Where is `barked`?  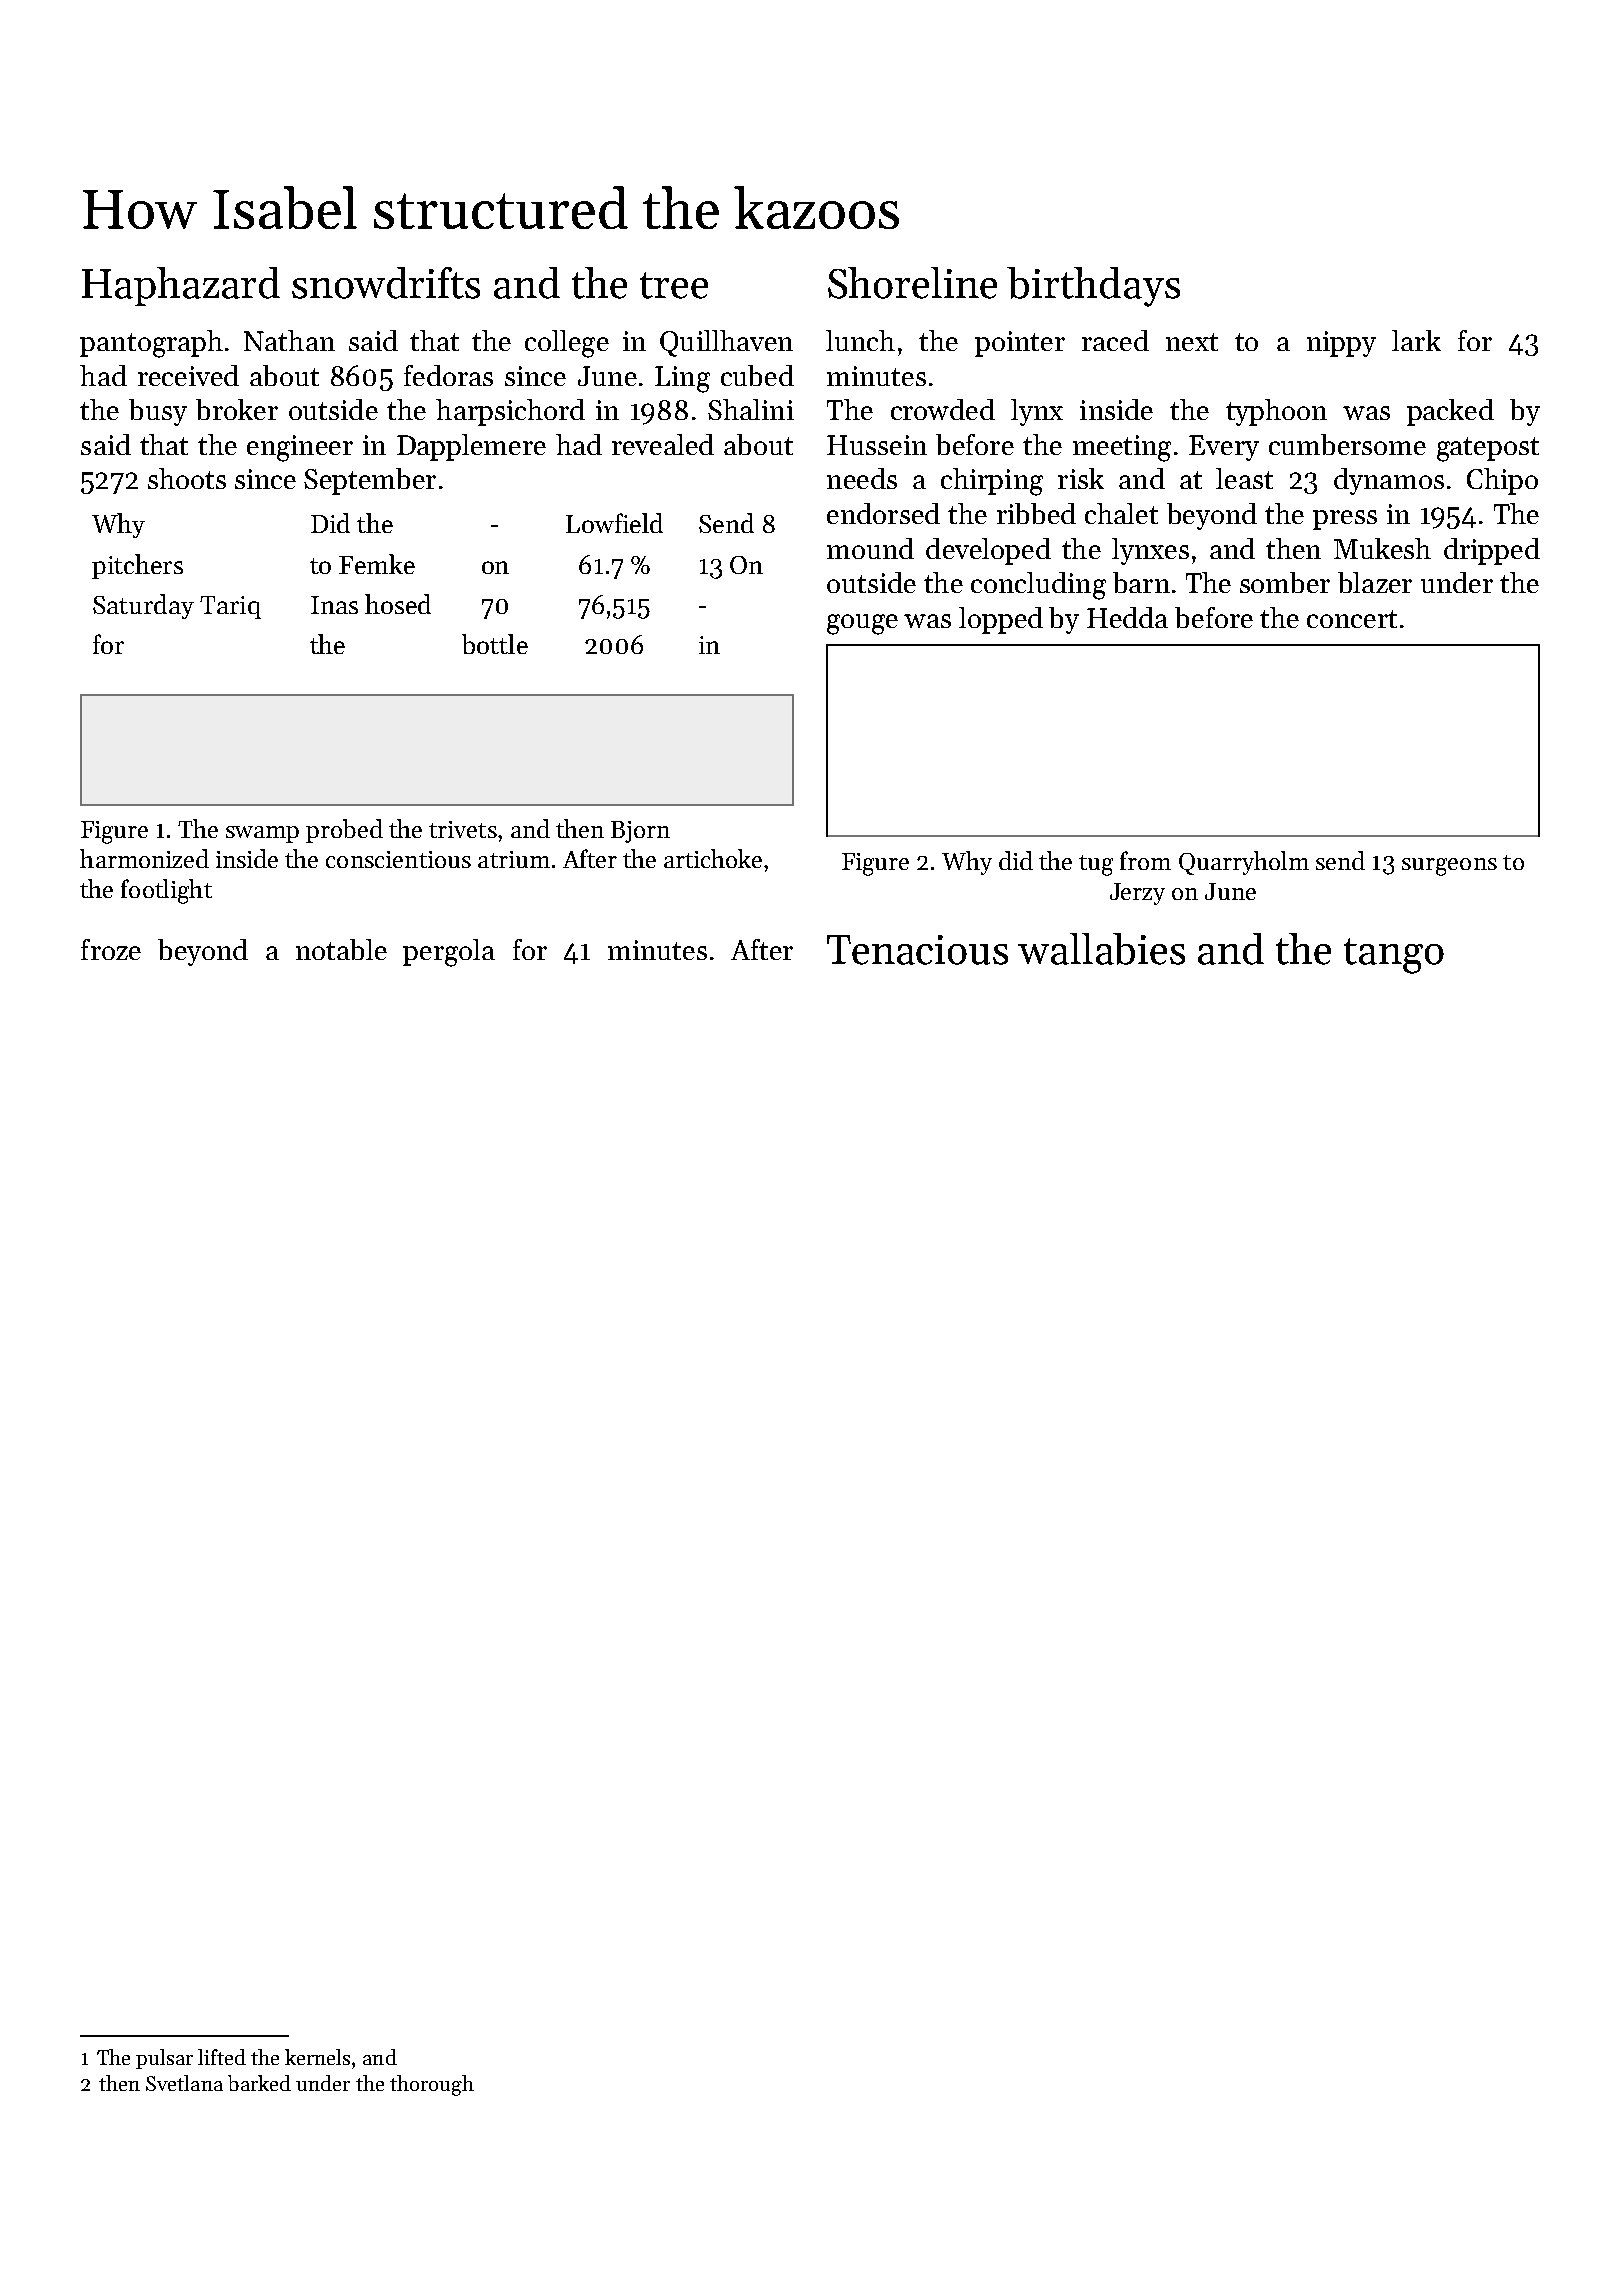
barked is located at coordinates (259, 2083).
